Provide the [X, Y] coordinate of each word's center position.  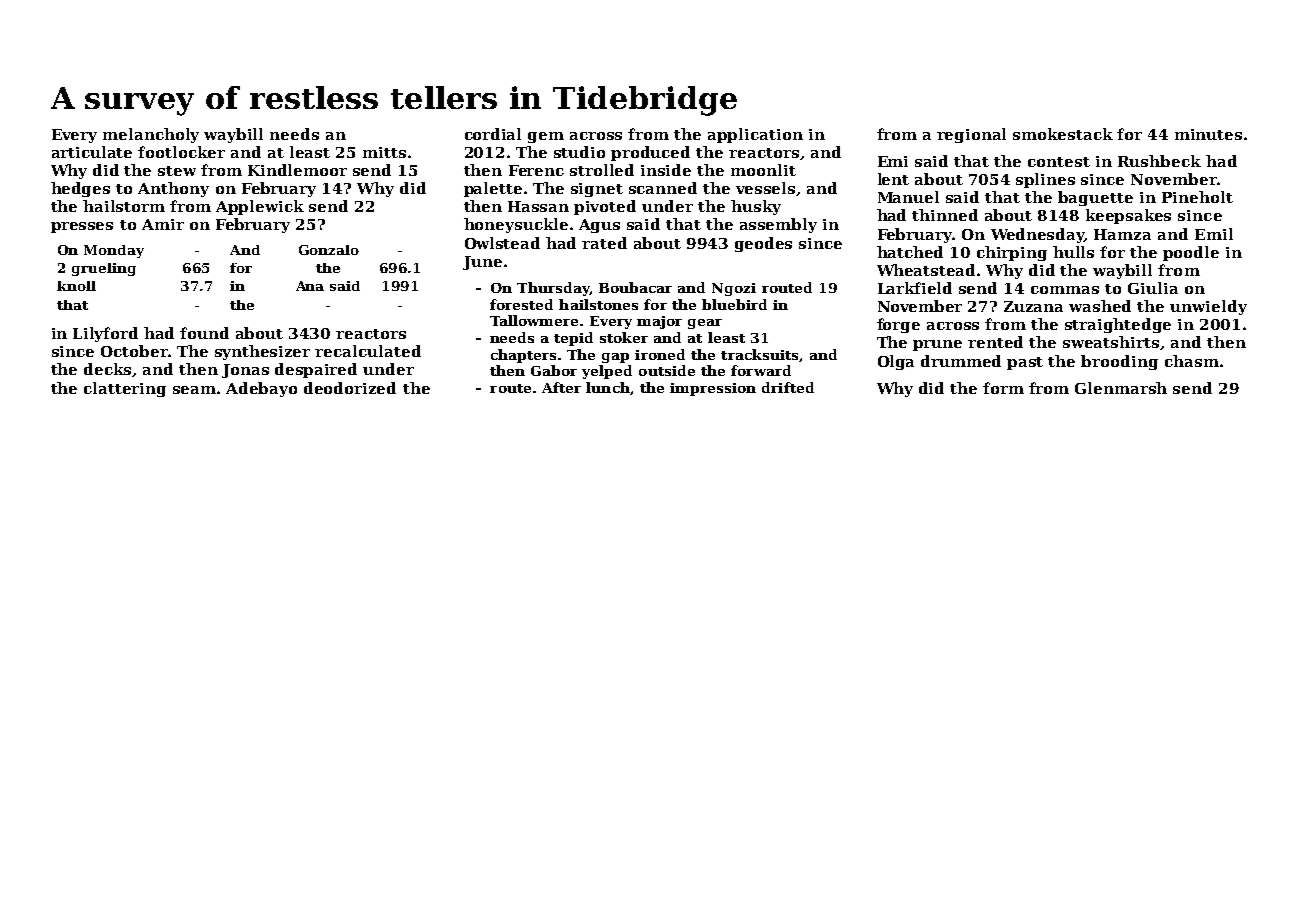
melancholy [151, 135]
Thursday [553, 289]
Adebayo [261, 389]
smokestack [1063, 134]
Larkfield [915, 288]
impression [713, 389]
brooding [1119, 362]
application [755, 135]
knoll [76, 286]
